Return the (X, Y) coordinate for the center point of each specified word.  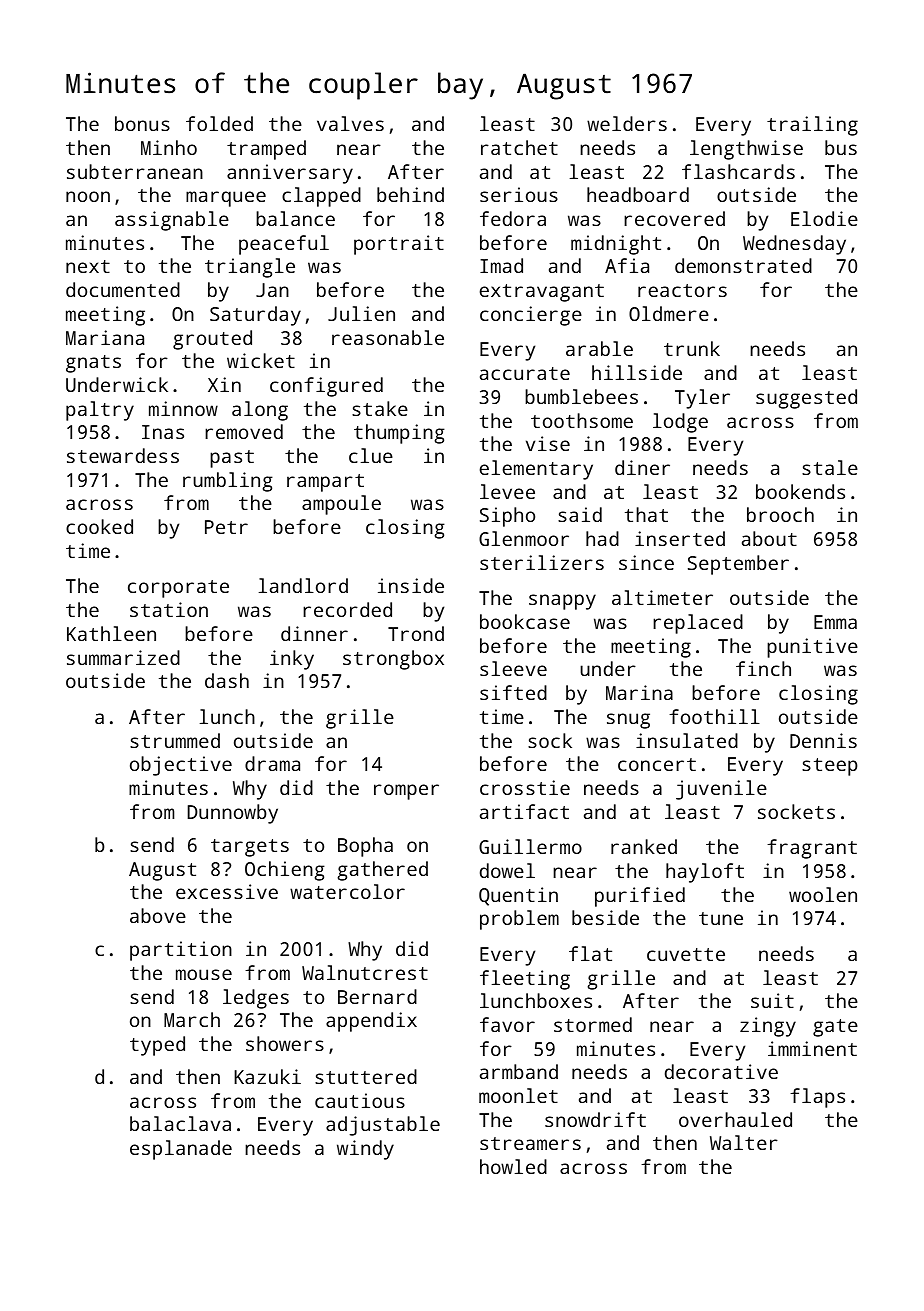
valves (350, 123)
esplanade (181, 1150)
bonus (142, 123)
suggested (806, 399)
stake (380, 408)
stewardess (123, 455)
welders (627, 123)
